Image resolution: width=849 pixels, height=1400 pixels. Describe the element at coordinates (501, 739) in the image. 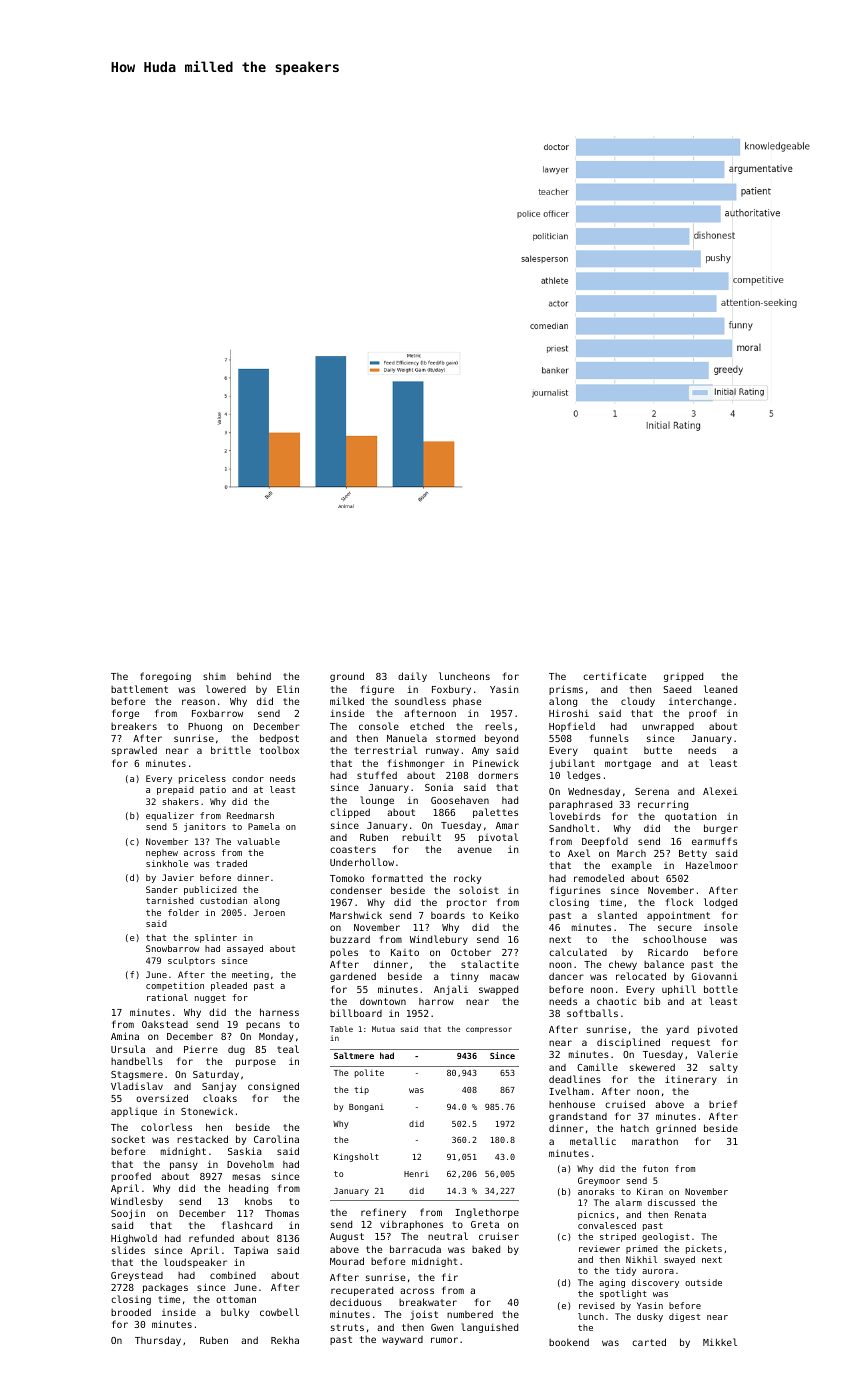

I see `beyond` at that location.
